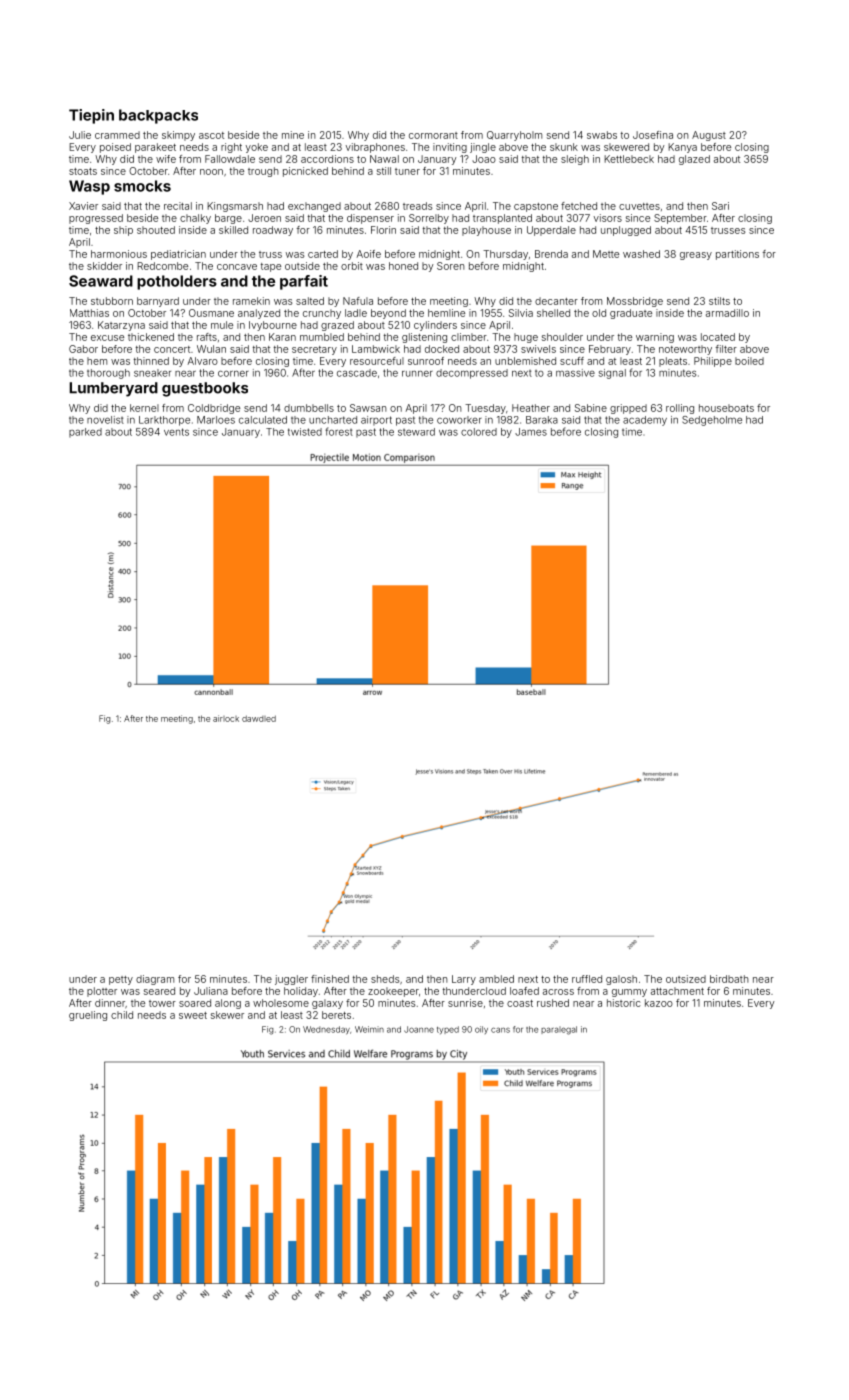  What do you see at coordinates (749, 361) in the screenshot?
I see `boiled` at bounding box center [749, 361].
